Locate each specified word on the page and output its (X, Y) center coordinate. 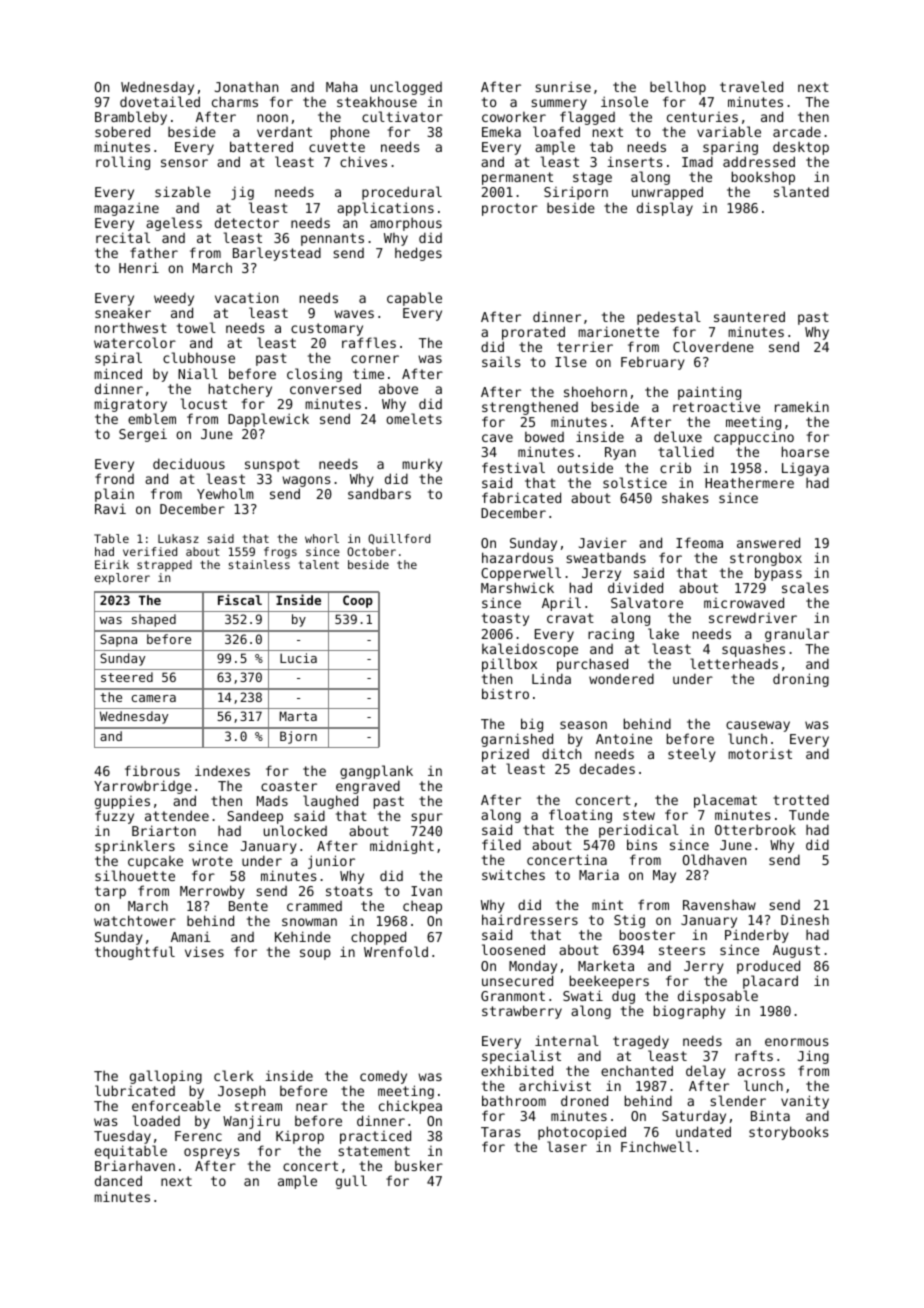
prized (505, 756)
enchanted (637, 1070)
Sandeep (255, 817)
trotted (801, 799)
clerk (234, 1075)
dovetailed (160, 101)
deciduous (189, 463)
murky (422, 465)
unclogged (406, 88)
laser (567, 1146)
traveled (751, 86)
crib (675, 467)
